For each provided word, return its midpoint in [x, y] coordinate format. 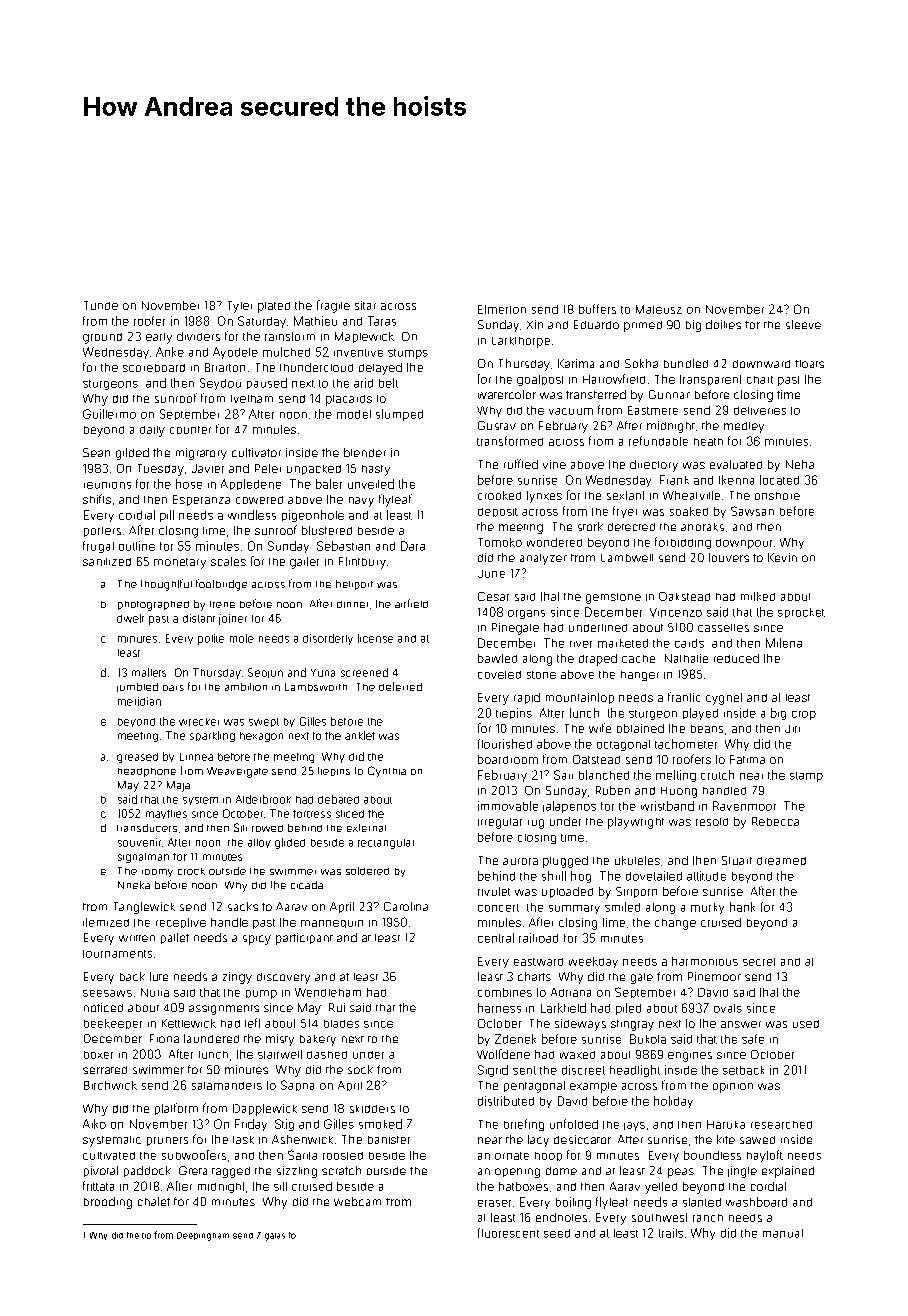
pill [167, 516]
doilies [723, 324]
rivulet [494, 891]
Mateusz [659, 309]
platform [176, 1109]
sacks [243, 906]
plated [274, 307]
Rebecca [775, 821]
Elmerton [502, 309]
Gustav [497, 425]
